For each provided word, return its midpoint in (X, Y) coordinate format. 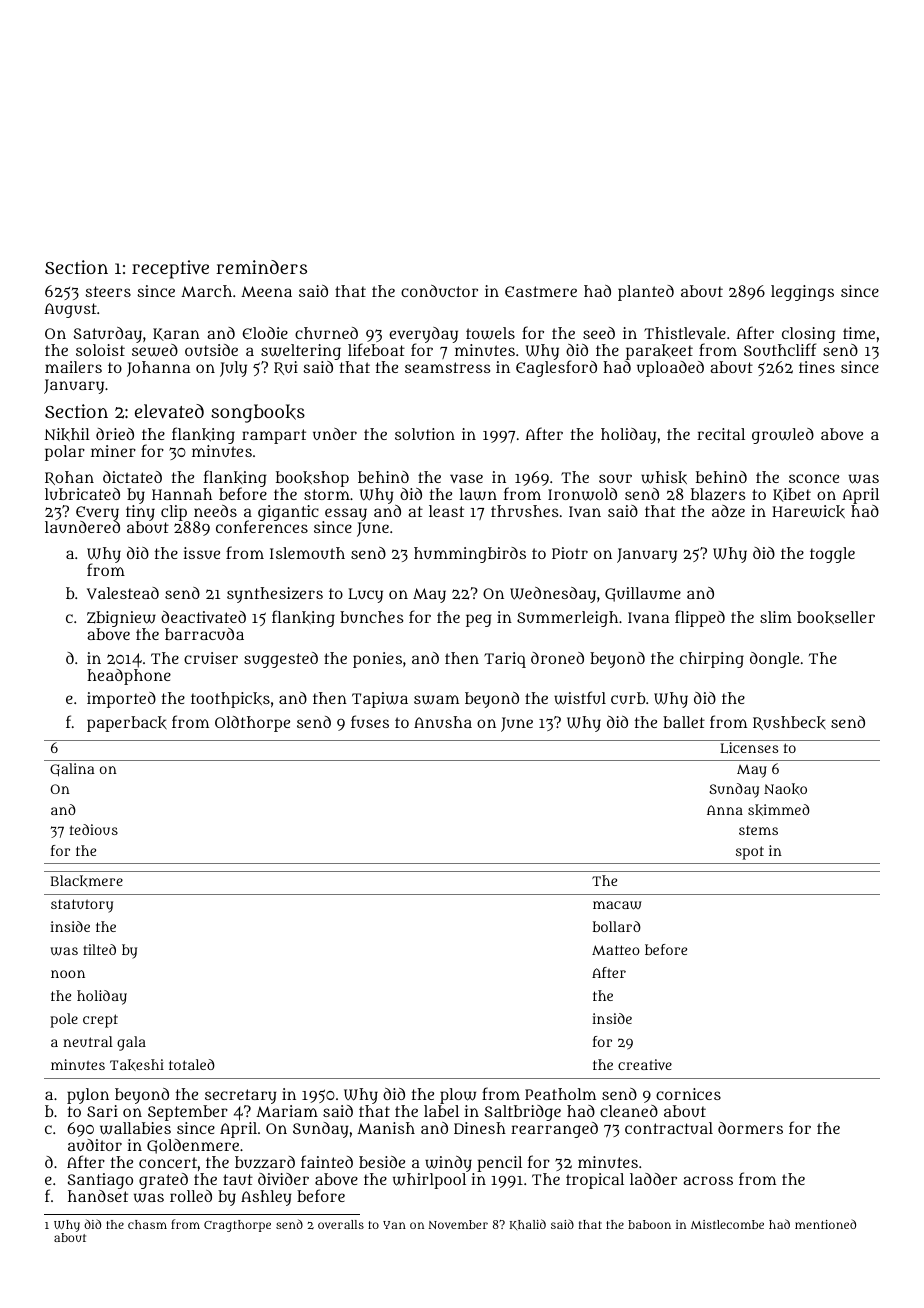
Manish (386, 1128)
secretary (241, 1096)
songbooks (258, 413)
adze (728, 511)
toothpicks (230, 700)
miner (113, 451)
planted (646, 293)
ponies (377, 660)
